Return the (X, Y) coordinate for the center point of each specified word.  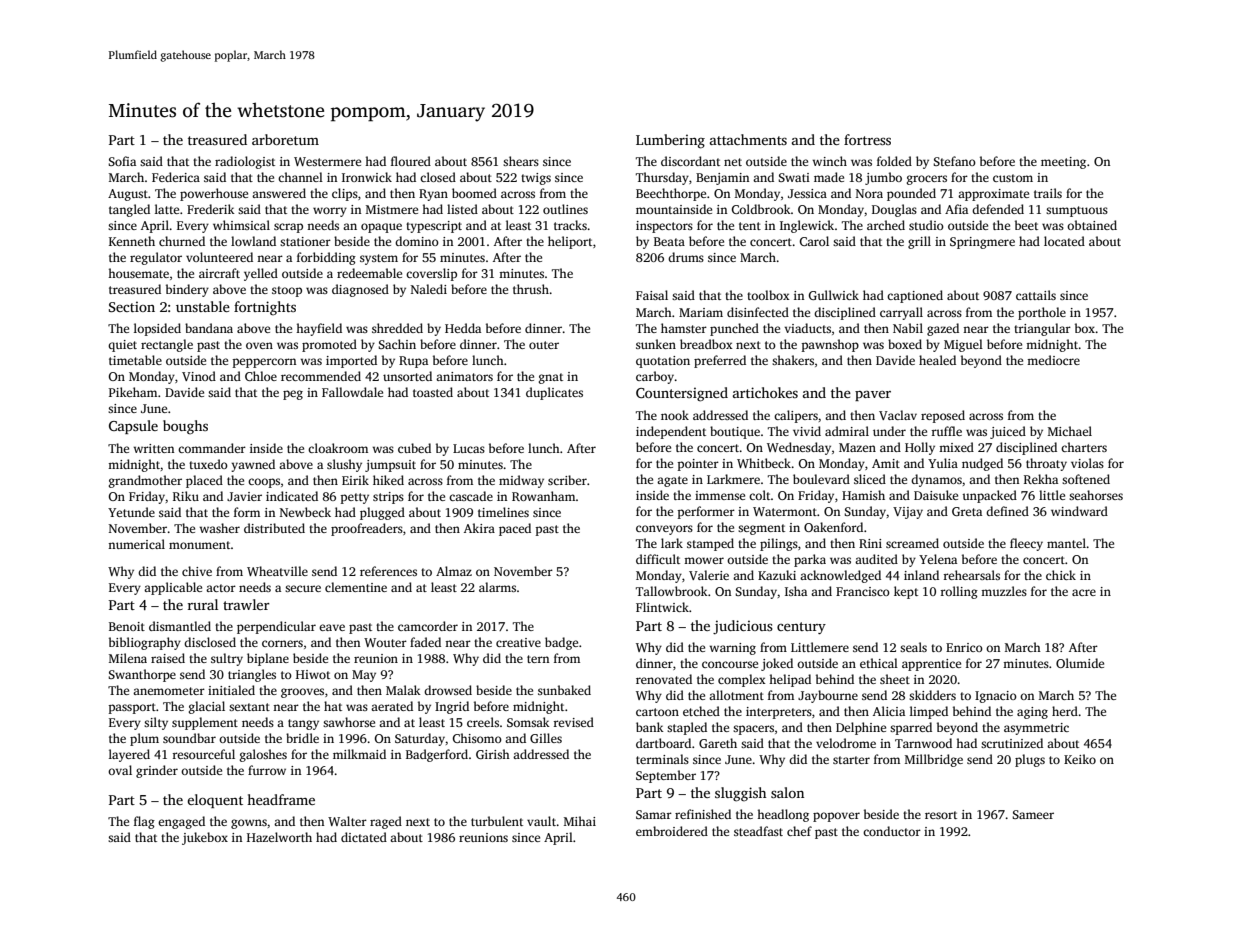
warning (732, 649)
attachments (748, 139)
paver (873, 396)
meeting (1063, 163)
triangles (252, 675)
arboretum (285, 139)
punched (734, 329)
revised (574, 722)
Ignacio (996, 697)
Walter (347, 821)
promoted (329, 345)
